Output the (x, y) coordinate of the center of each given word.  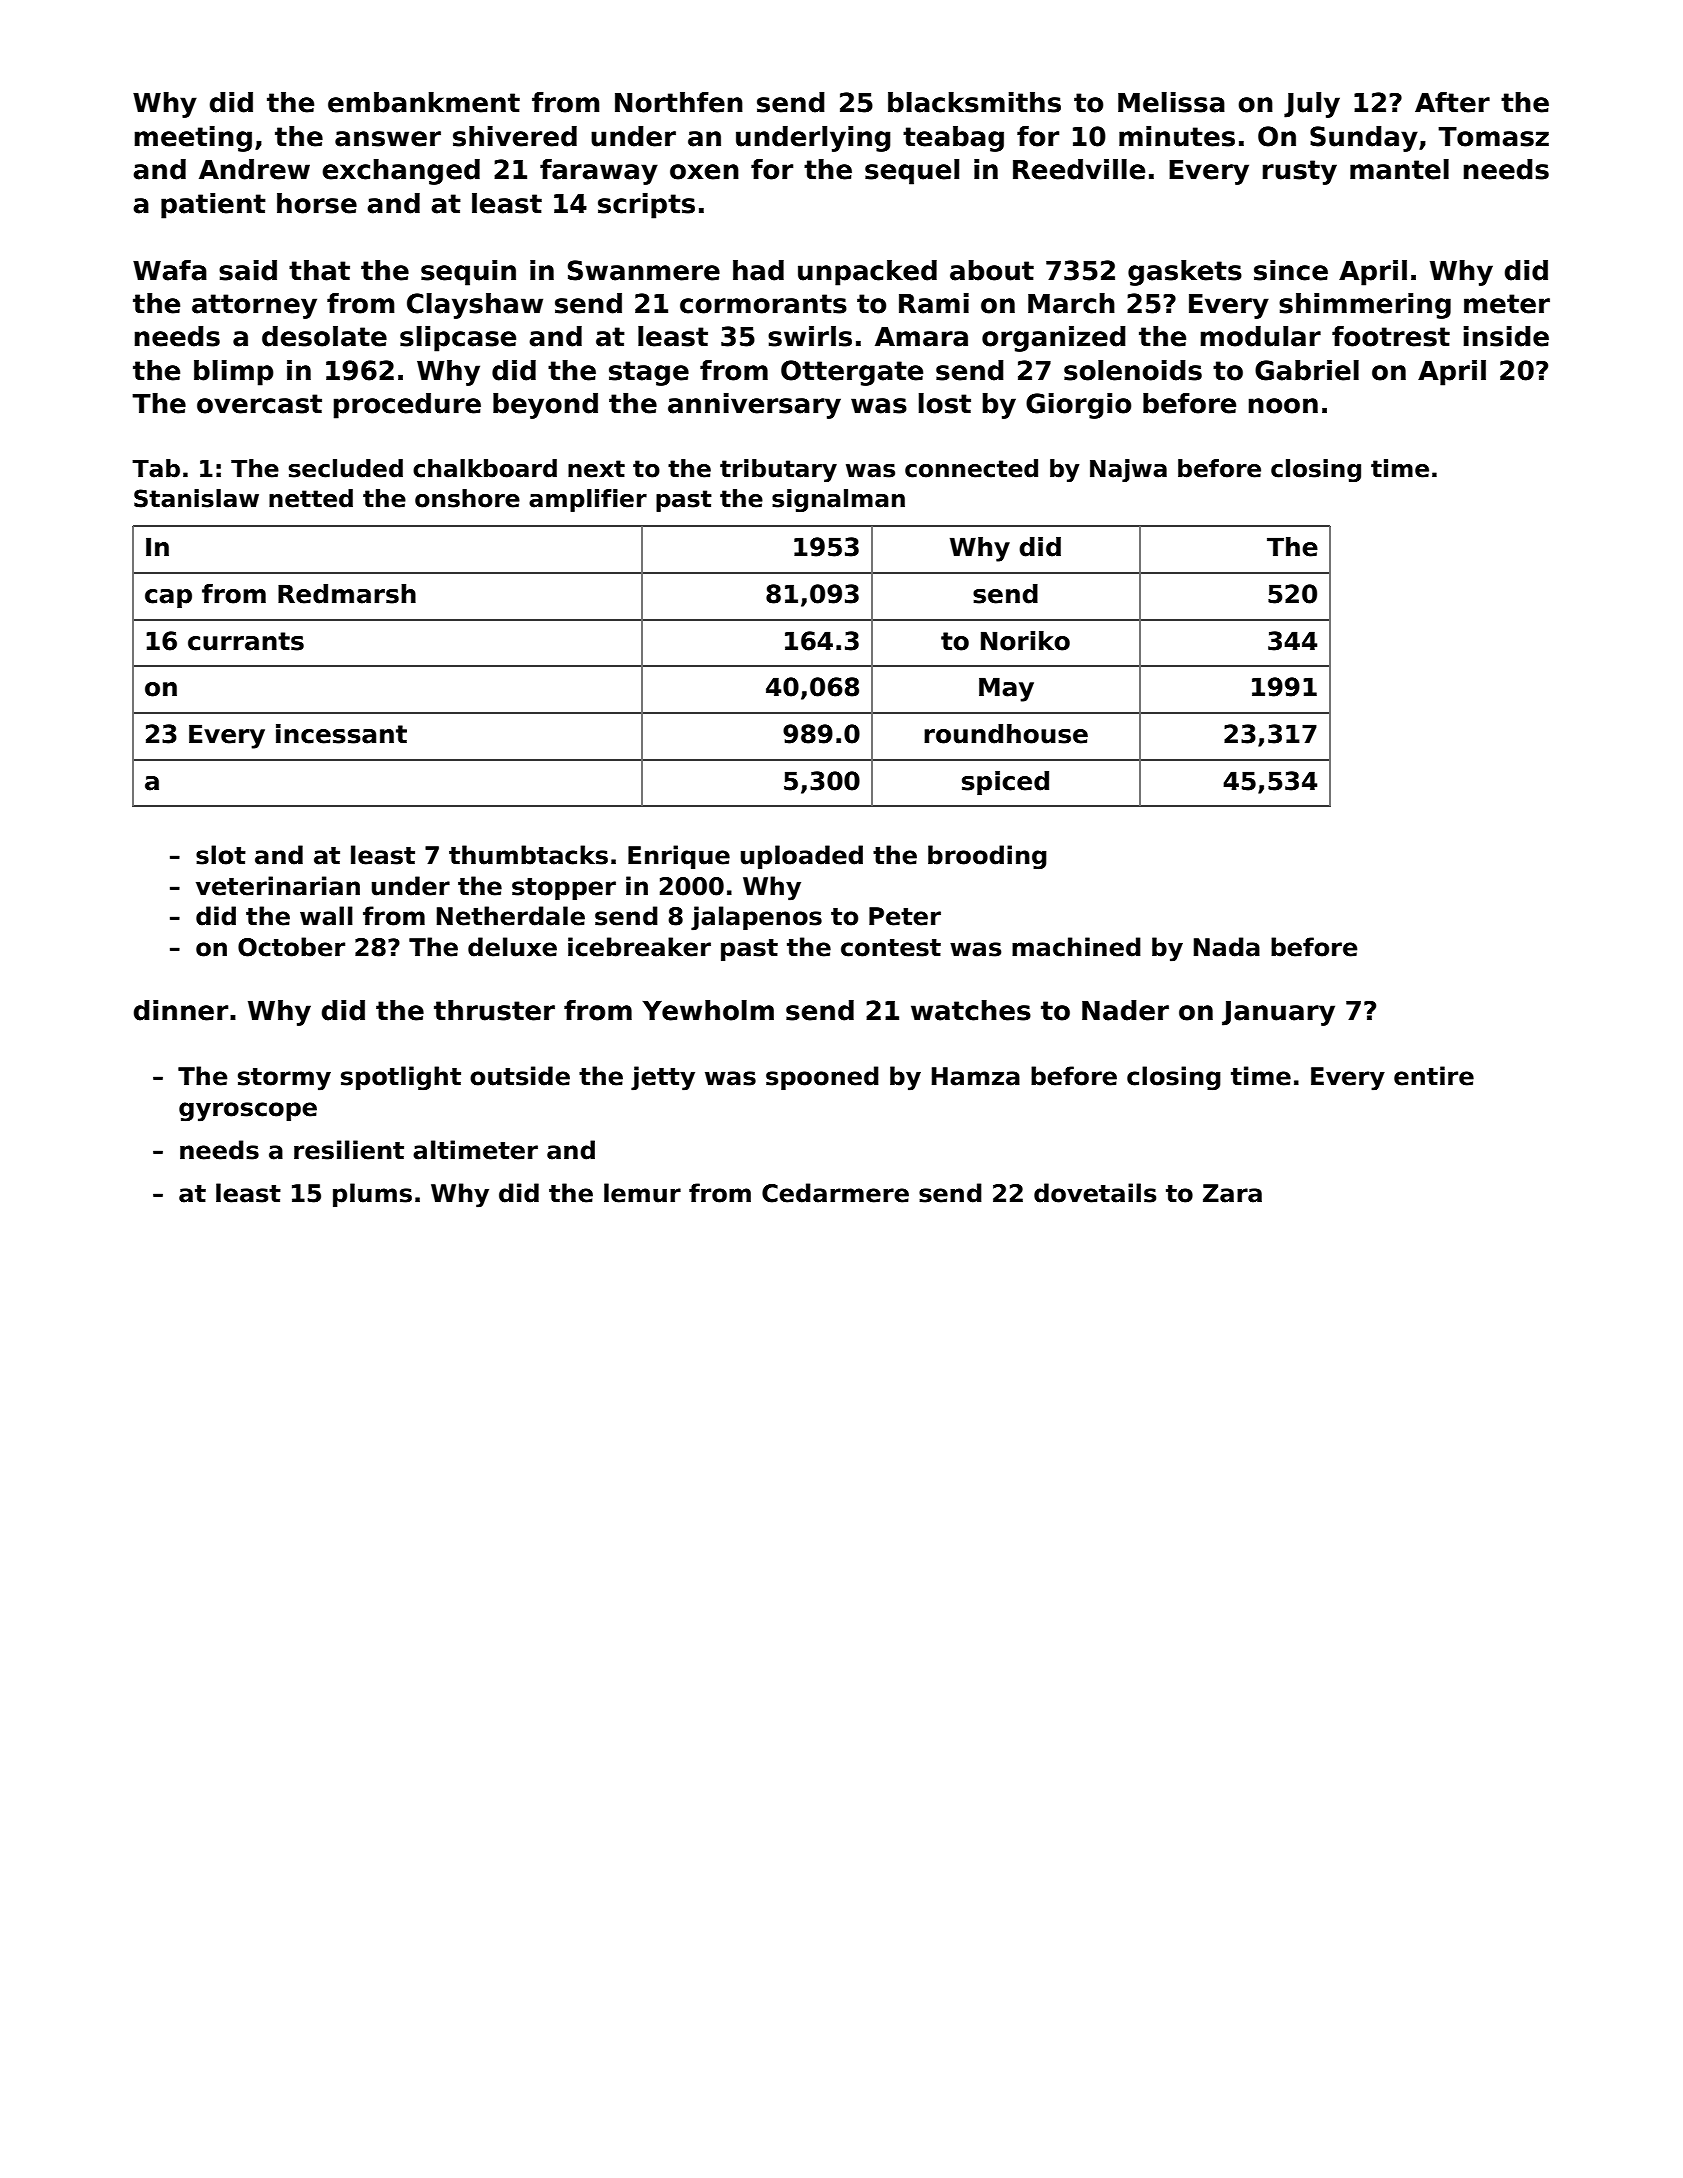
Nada (1227, 947)
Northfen (679, 102)
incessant (341, 734)
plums (372, 1195)
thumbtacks (528, 855)
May (1006, 689)
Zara (1232, 1193)
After (1452, 102)
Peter (905, 916)
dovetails (1095, 1193)
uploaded (802, 857)
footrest (1391, 336)
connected (971, 468)
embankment (424, 102)
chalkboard (485, 468)
